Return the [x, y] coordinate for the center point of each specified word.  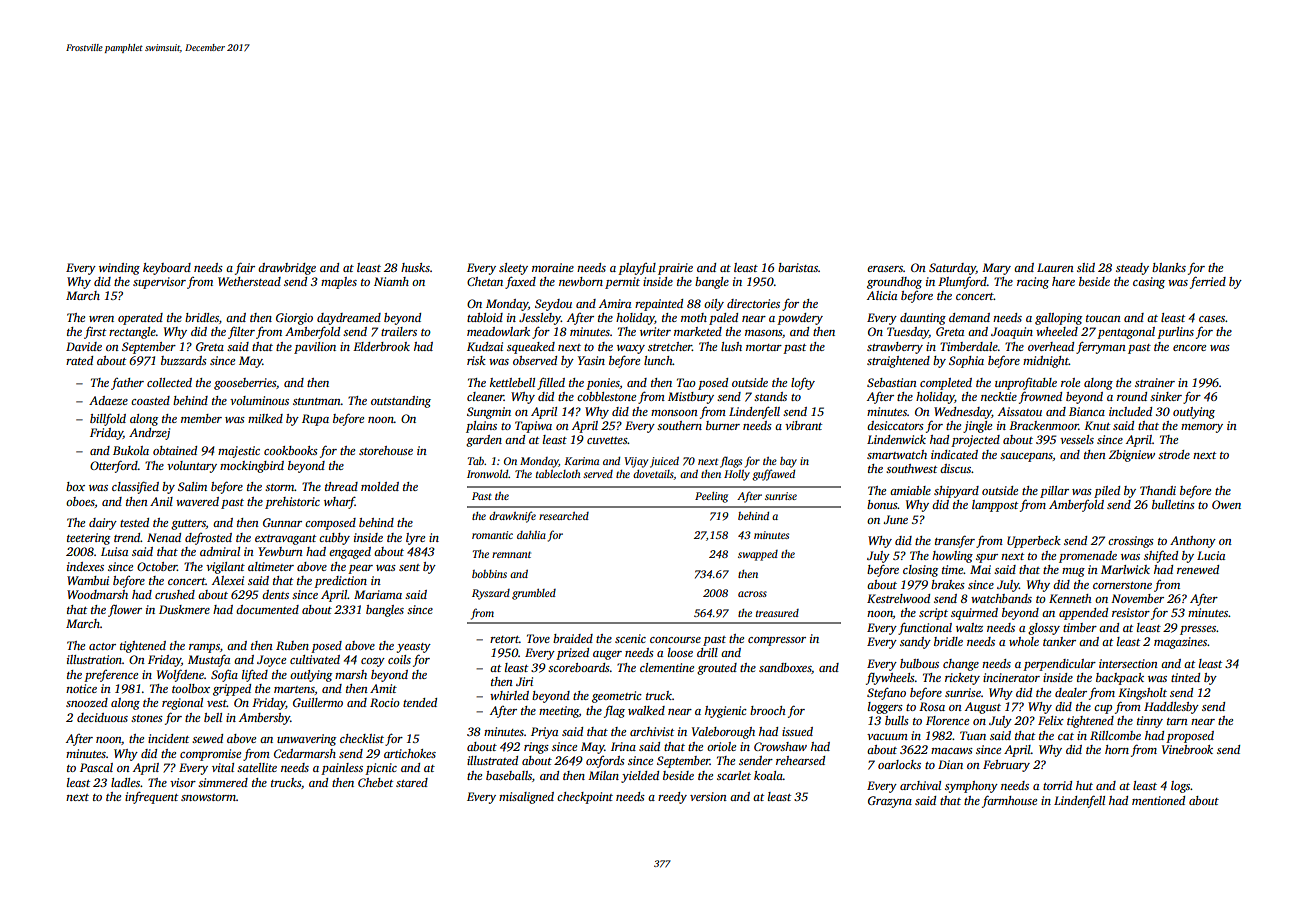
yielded [640, 777]
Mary [996, 269]
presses [1198, 630]
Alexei [228, 580]
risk [476, 360]
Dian [950, 764]
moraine [553, 267]
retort [504, 639]
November [1137, 598]
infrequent [151, 797]
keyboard [167, 269]
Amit [383, 688]
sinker [1166, 396]
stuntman [317, 401]
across [752, 594]
